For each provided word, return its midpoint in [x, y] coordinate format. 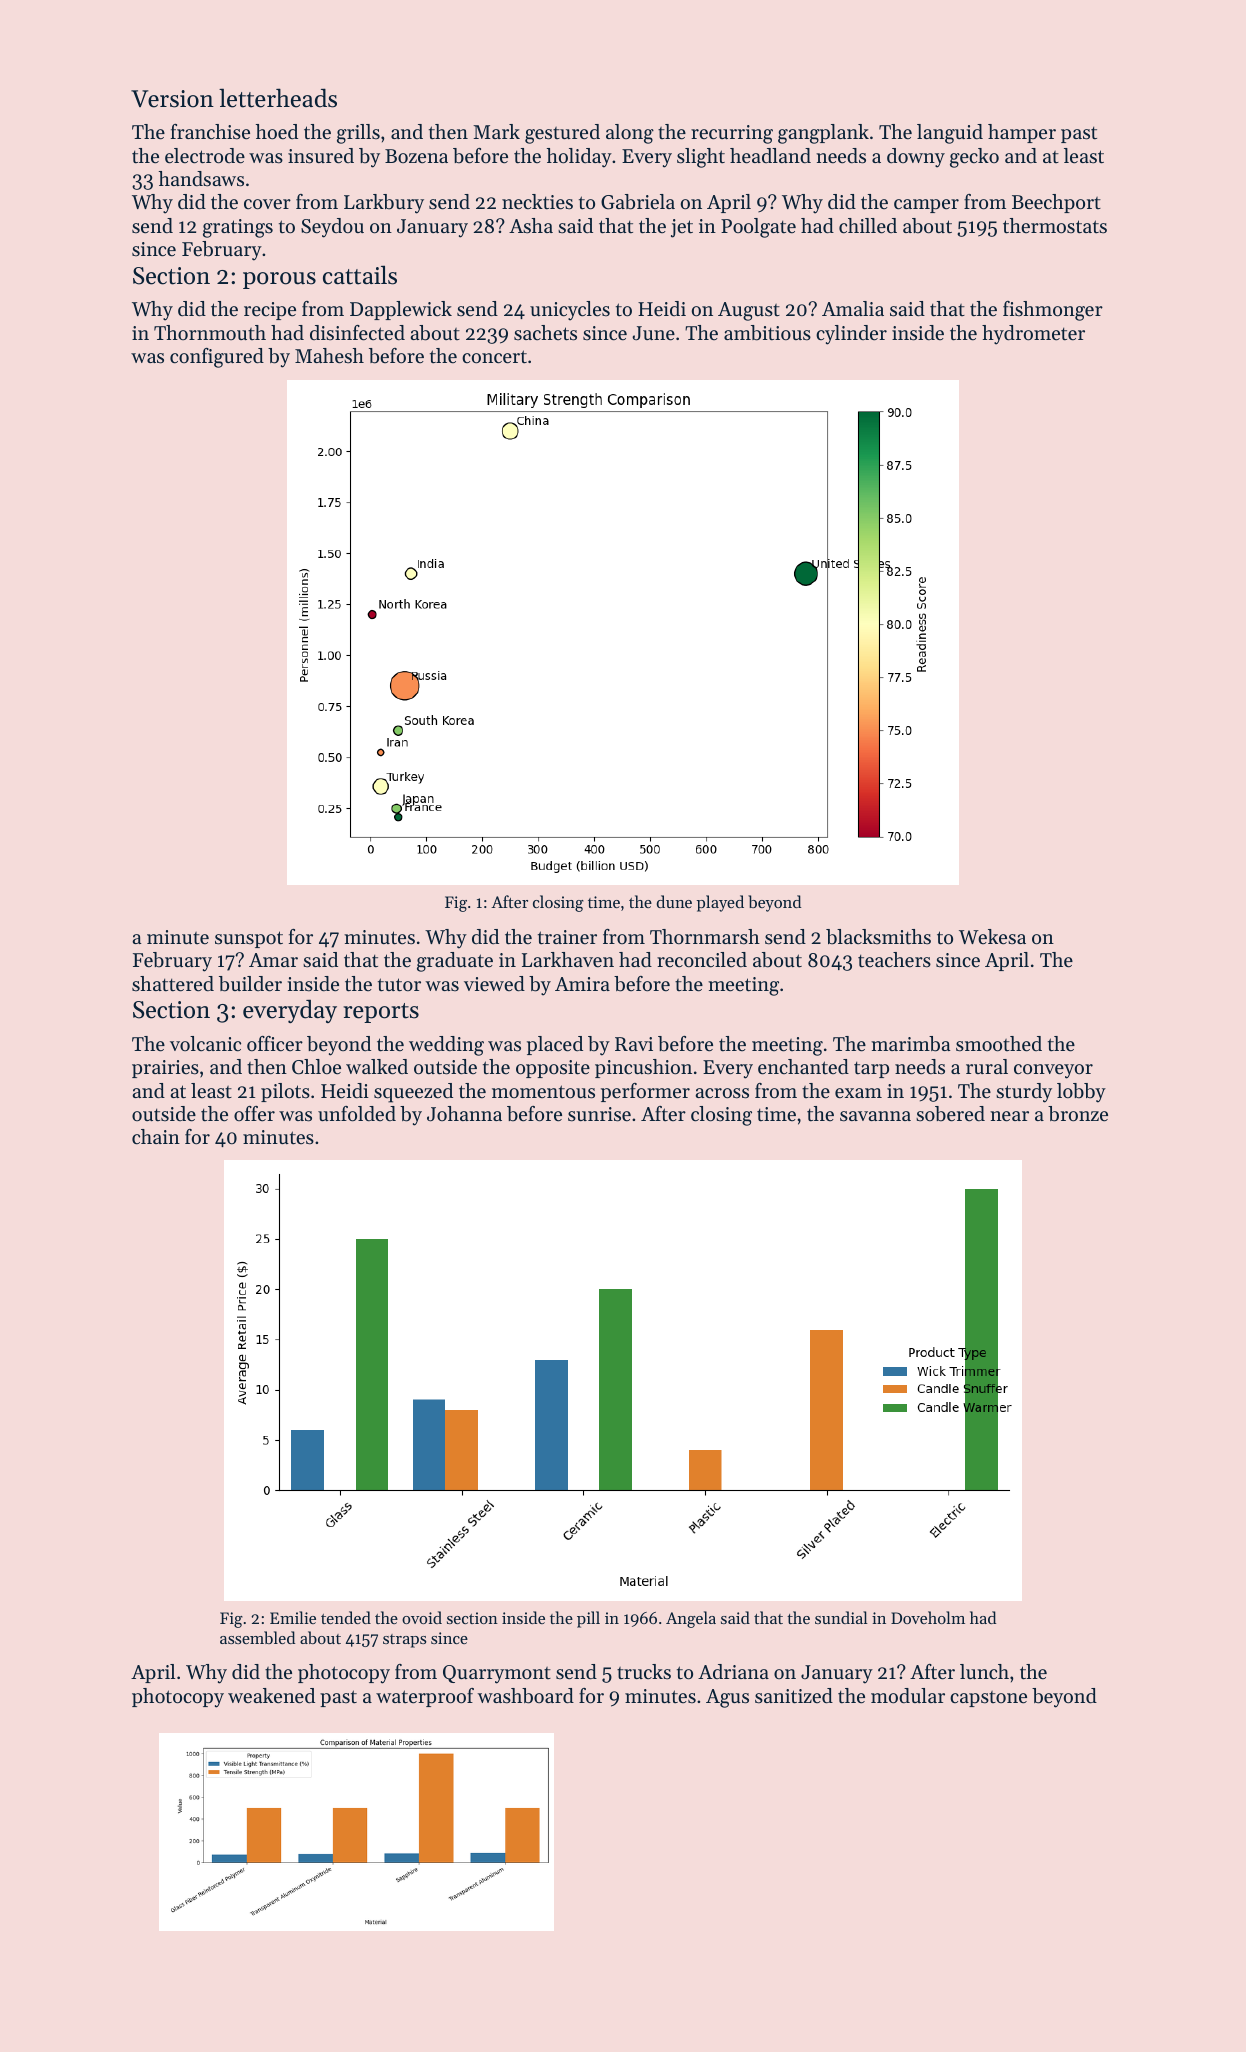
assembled [257, 1637]
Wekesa [992, 937]
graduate [455, 962]
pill [588, 1619]
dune [674, 901]
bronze [1078, 1114]
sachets [545, 333]
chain [156, 1136]
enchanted [803, 1067]
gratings [238, 228]
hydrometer [1033, 335]
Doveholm [928, 1617]
